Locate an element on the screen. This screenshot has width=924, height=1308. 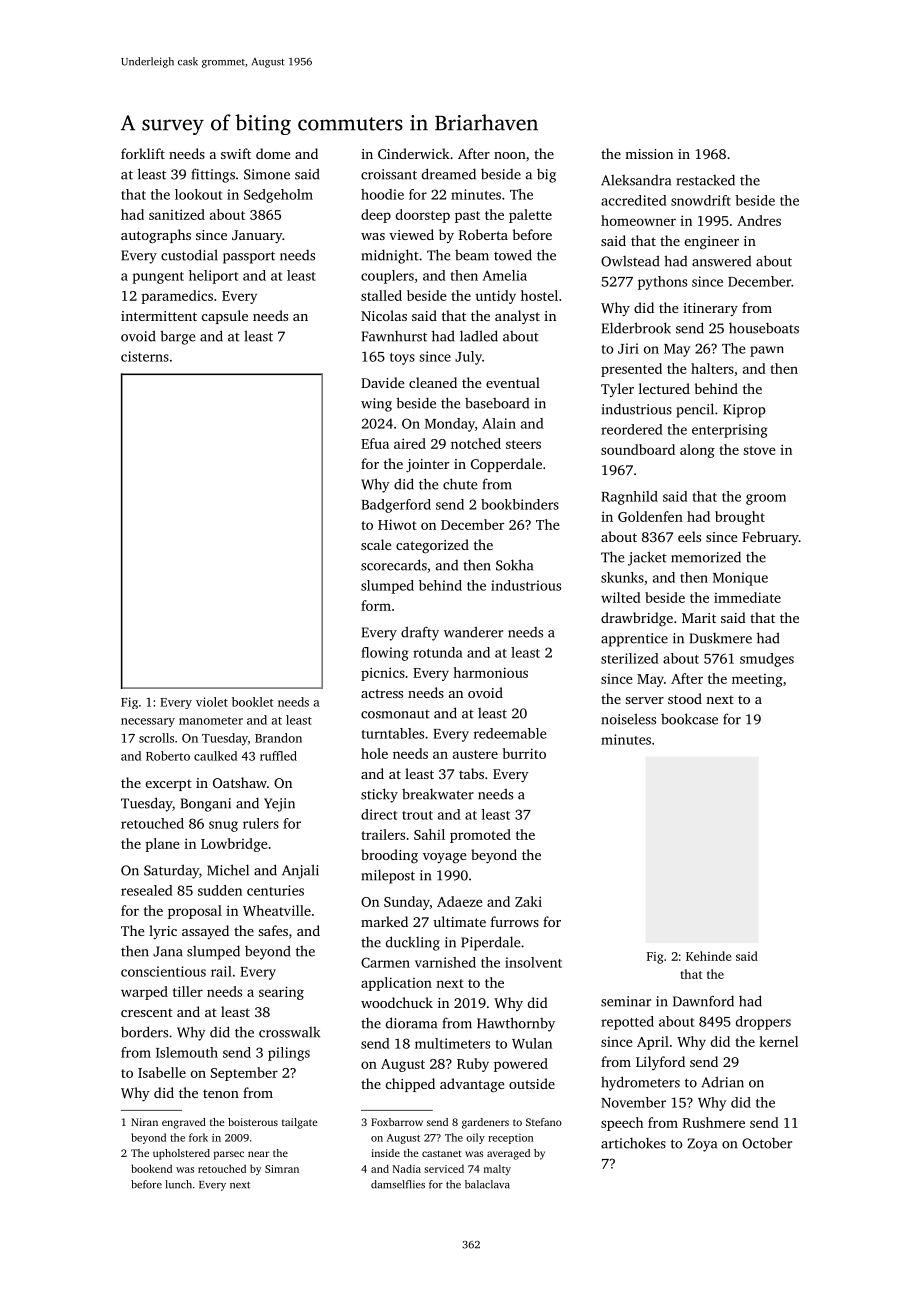
warped is located at coordinates (144, 993).
